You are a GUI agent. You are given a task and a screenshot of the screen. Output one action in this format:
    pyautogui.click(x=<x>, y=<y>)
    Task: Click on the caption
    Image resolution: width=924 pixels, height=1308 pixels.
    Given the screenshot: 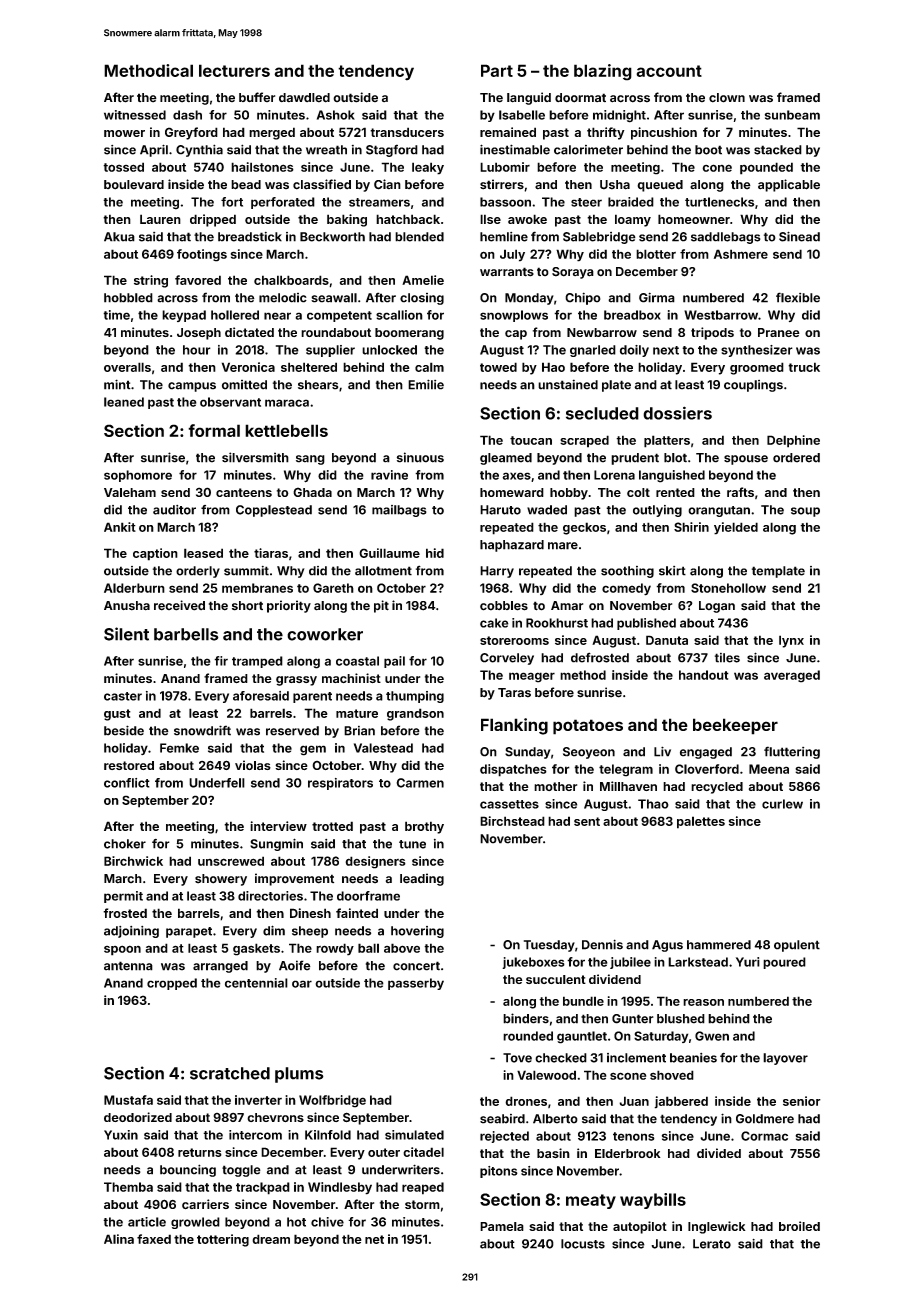 What is the action you would take?
    pyautogui.click(x=155, y=554)
